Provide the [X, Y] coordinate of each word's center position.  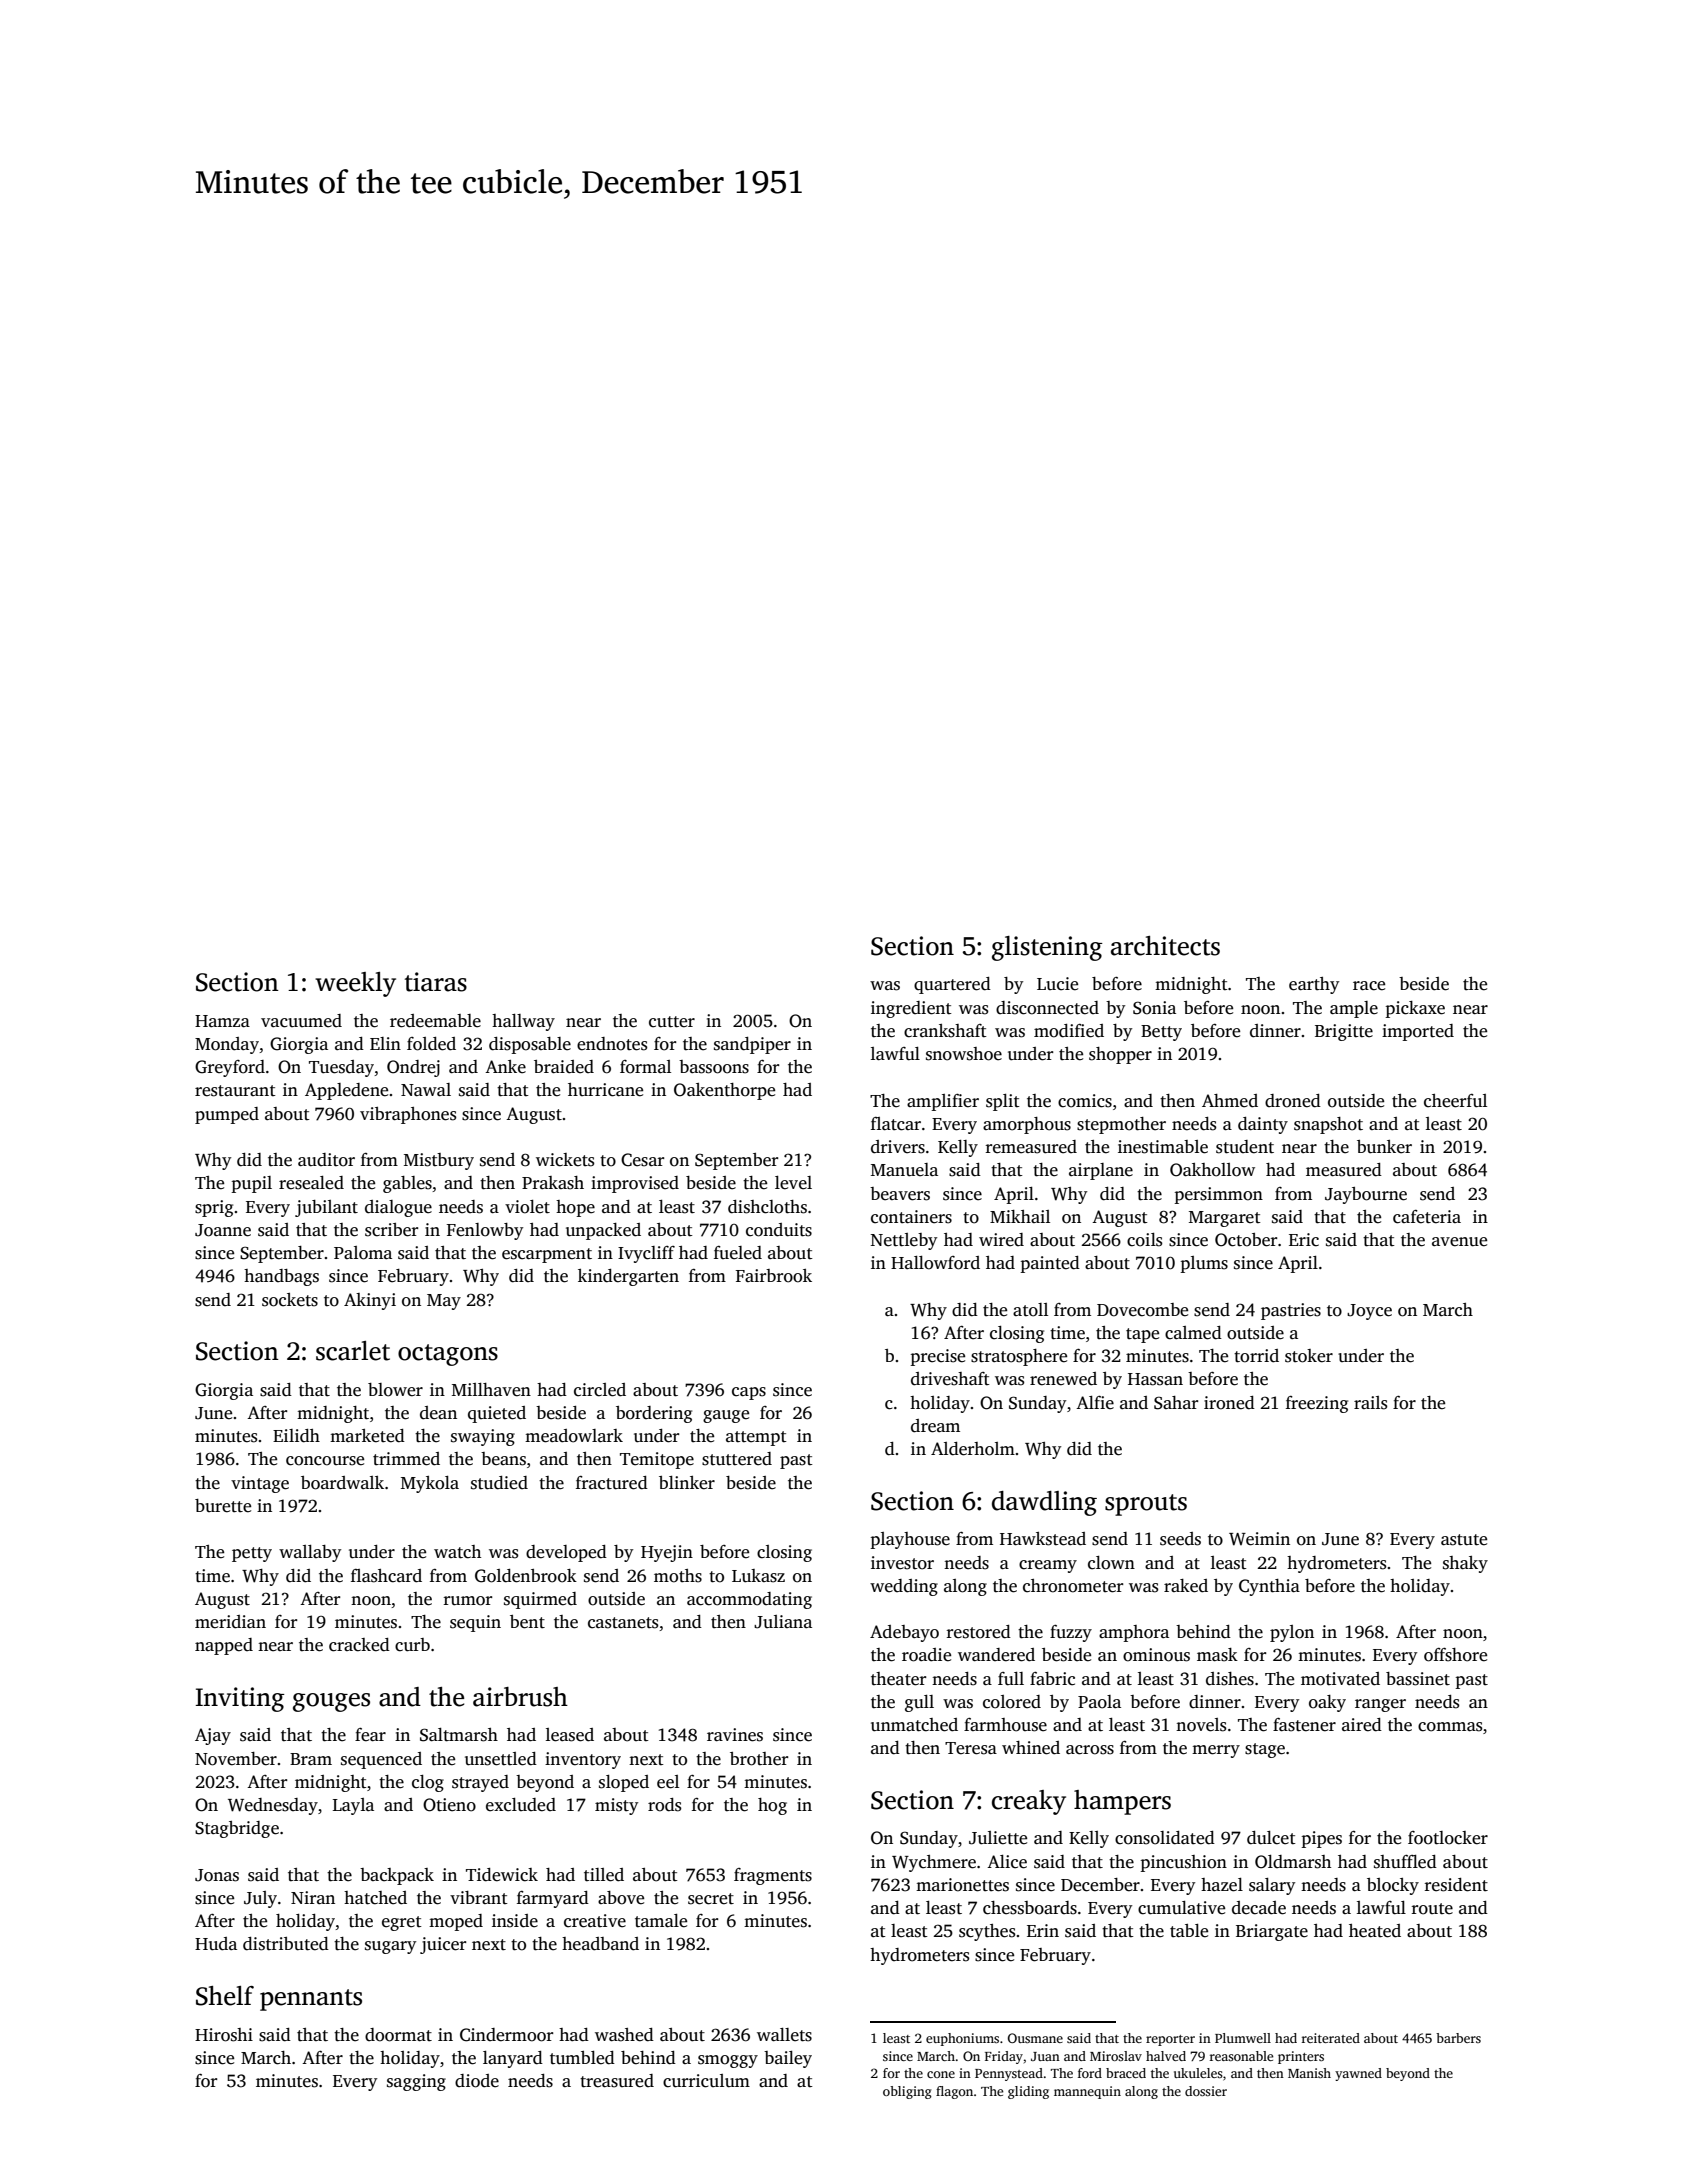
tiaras [436, 982]
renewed [1063, 1379]
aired [1362, 1725]
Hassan [1155, 1379]
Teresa [971, 1748]
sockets [290, 1300]
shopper [1120, 1055]
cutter [672, 1022]
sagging [416, 2082]
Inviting [240, 1699]
